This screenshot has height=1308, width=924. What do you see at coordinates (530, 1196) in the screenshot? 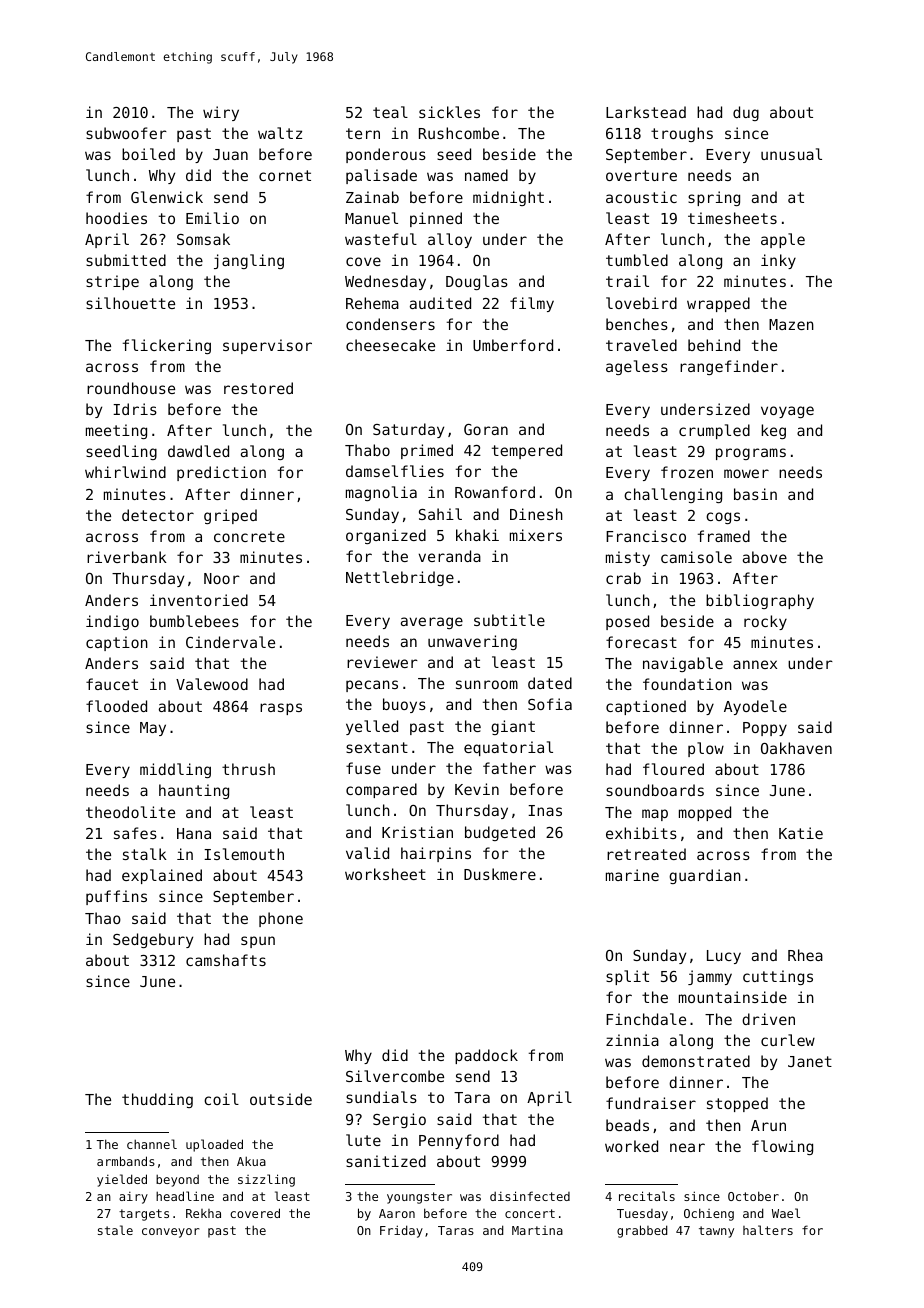
I see `disinfected` at bounding box center [530, 1196].
